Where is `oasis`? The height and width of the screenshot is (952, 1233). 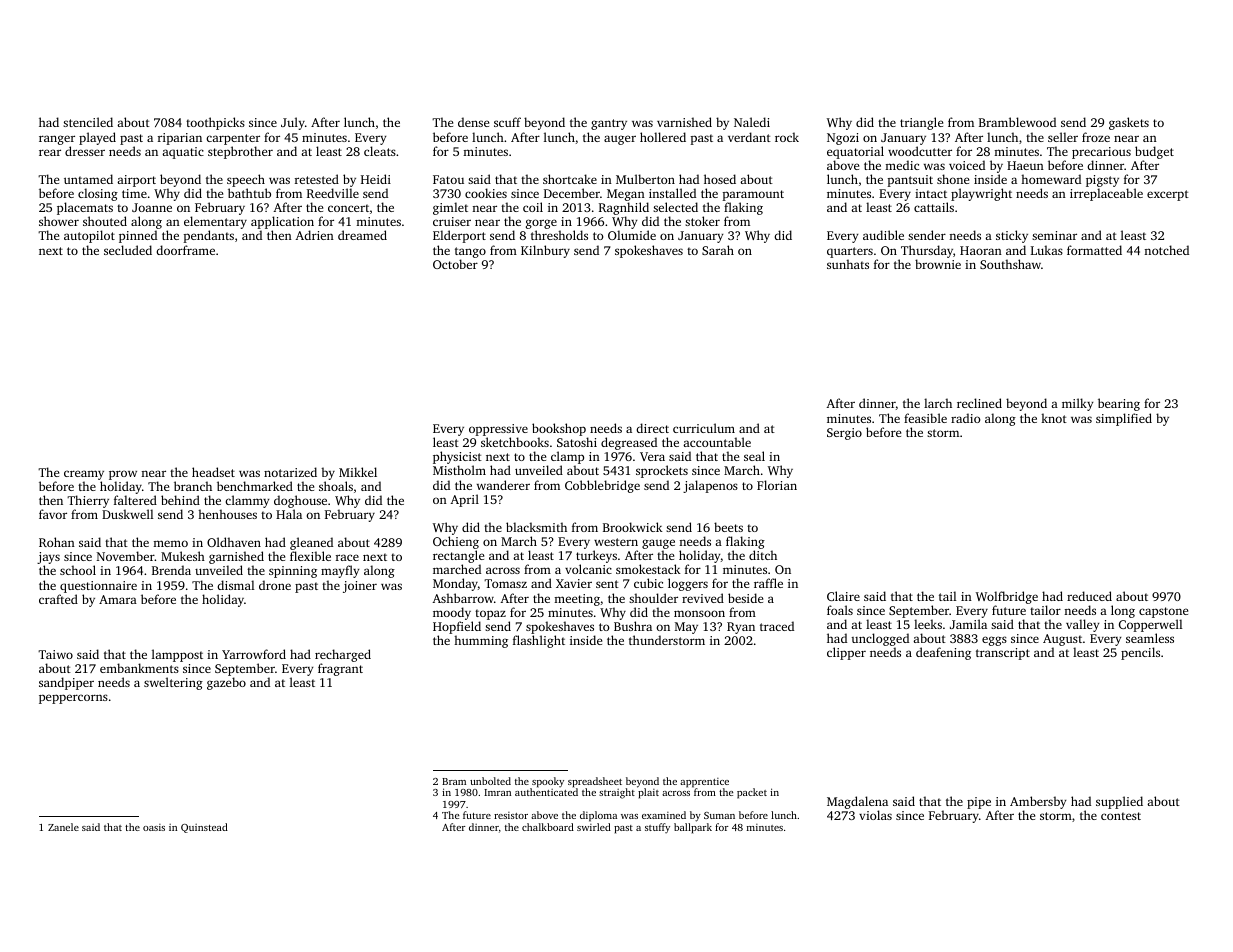
oasis is located at coordinates (154, 827).
